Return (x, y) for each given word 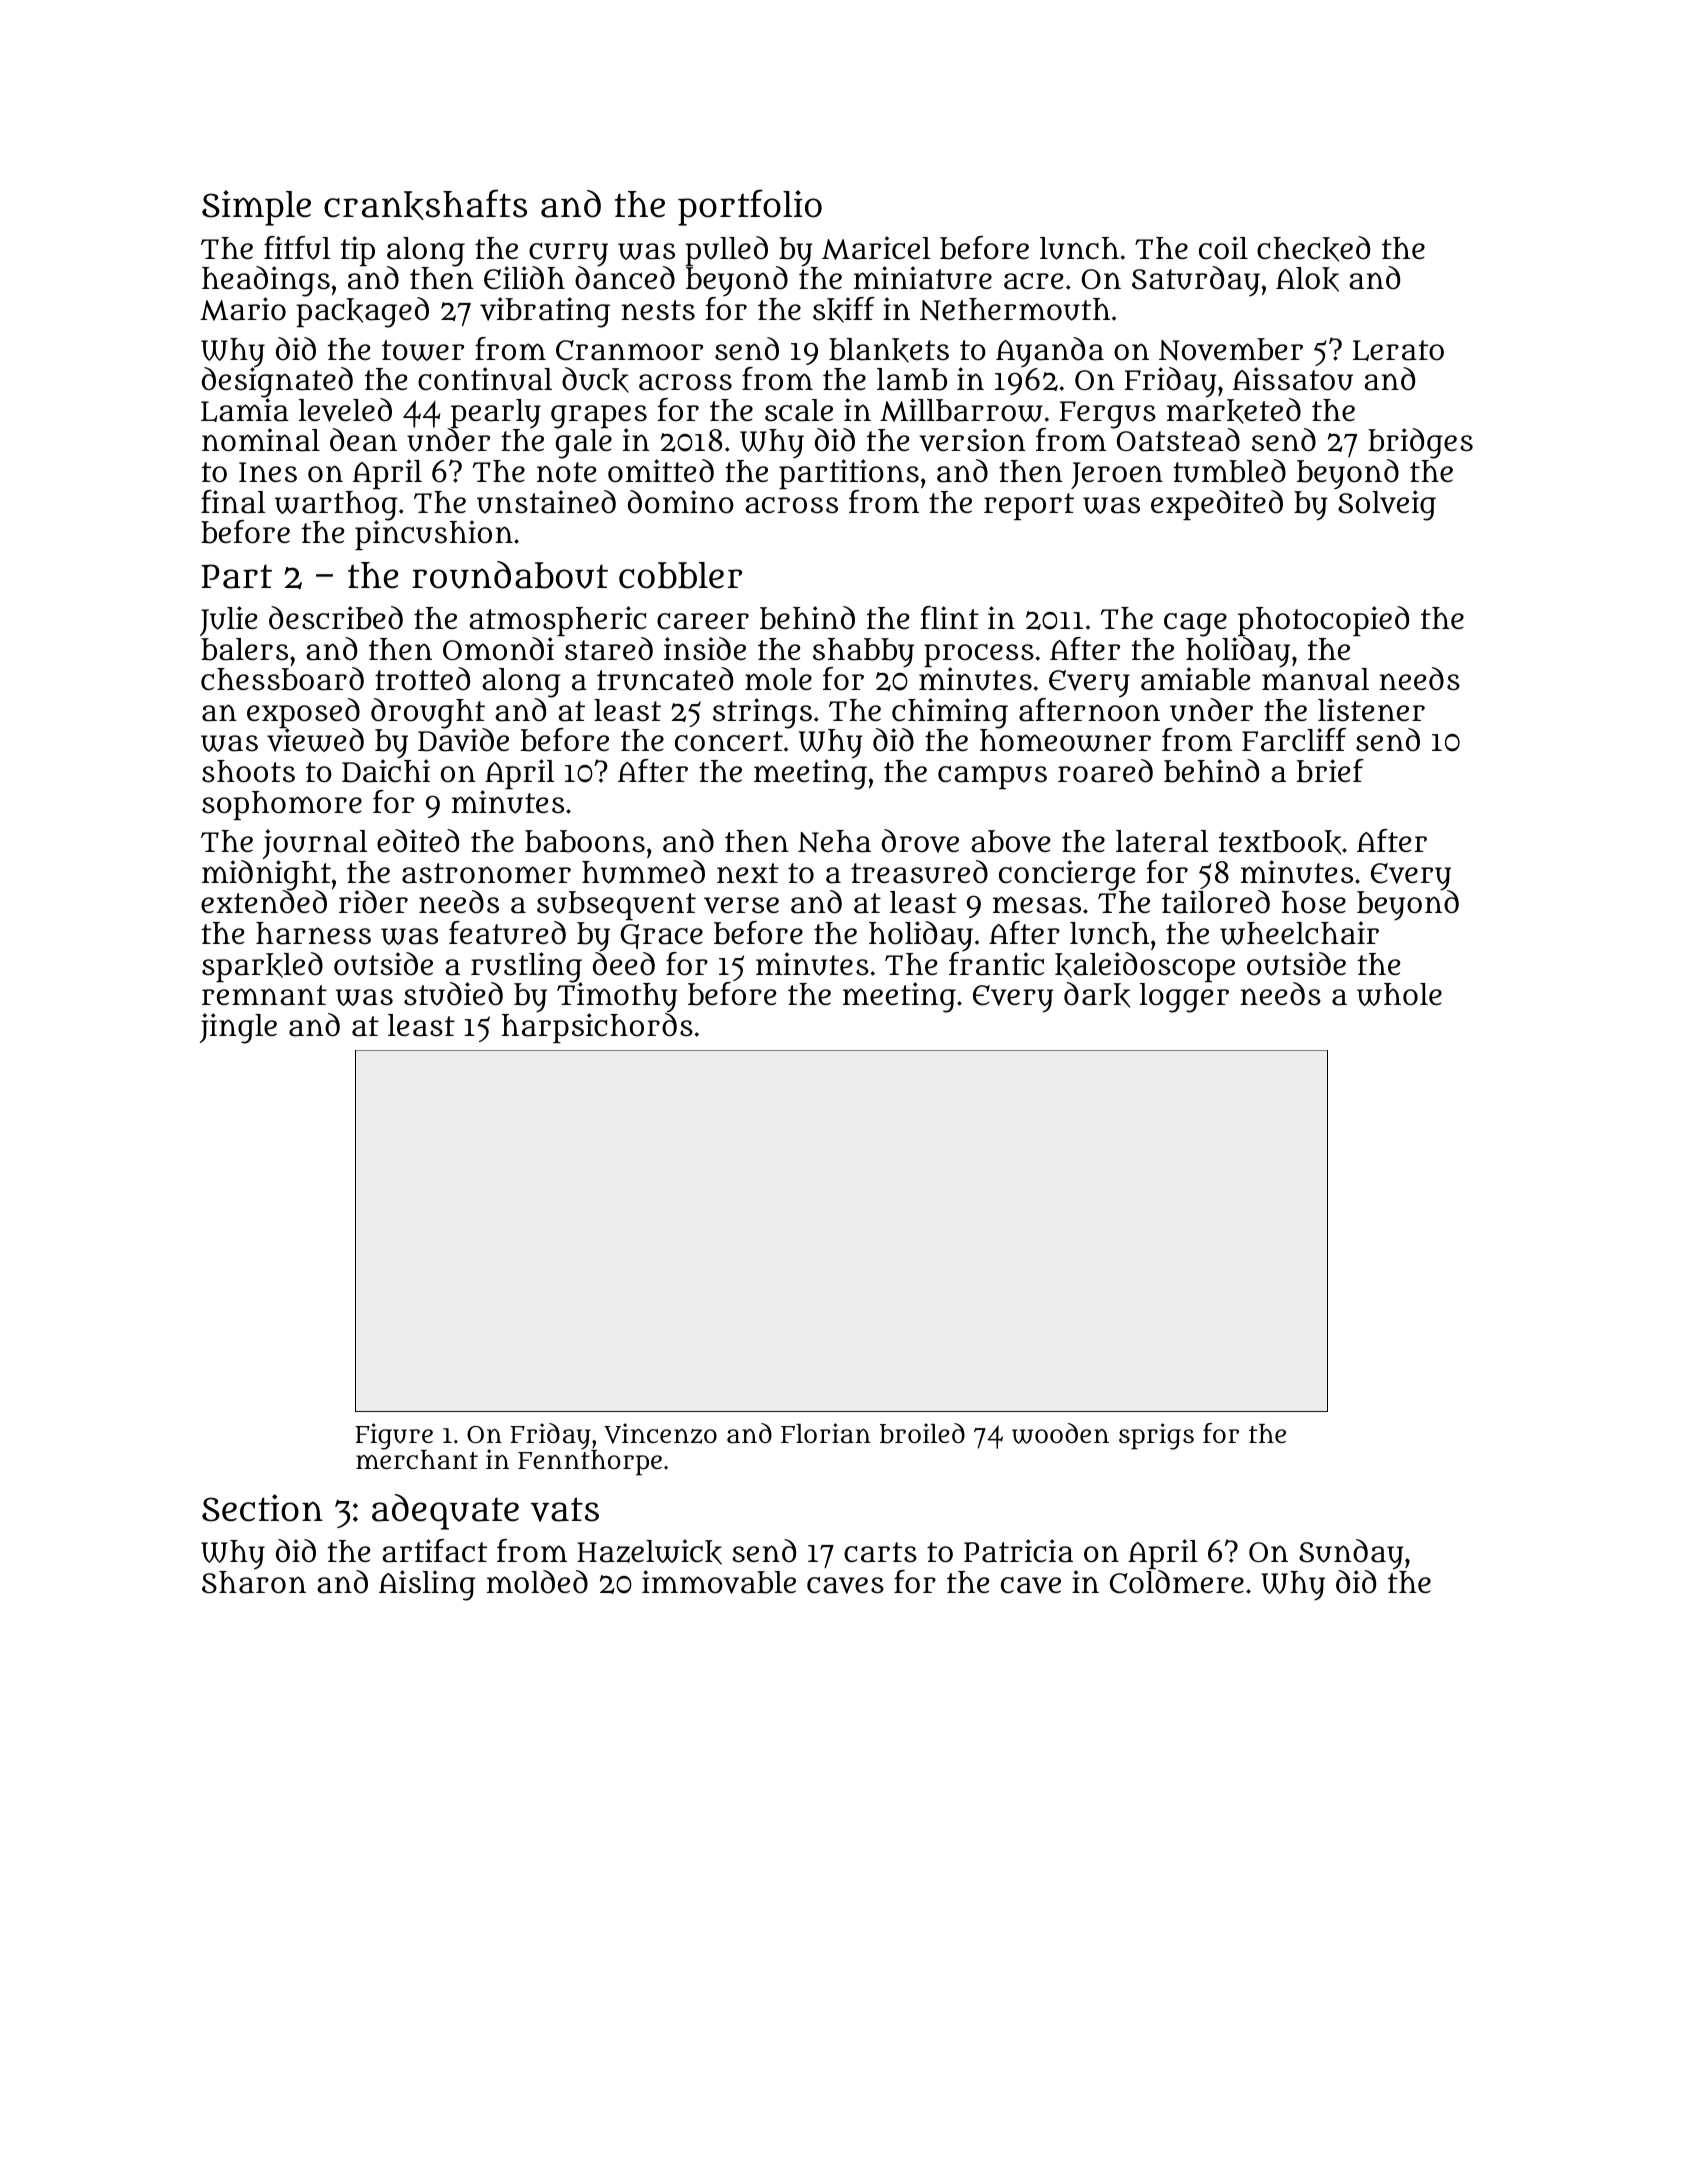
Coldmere (1177, 1582)
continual (485, 379)
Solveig (1387, 505)
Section (262, 1508)
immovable (719, 1582)
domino (681, 502)
